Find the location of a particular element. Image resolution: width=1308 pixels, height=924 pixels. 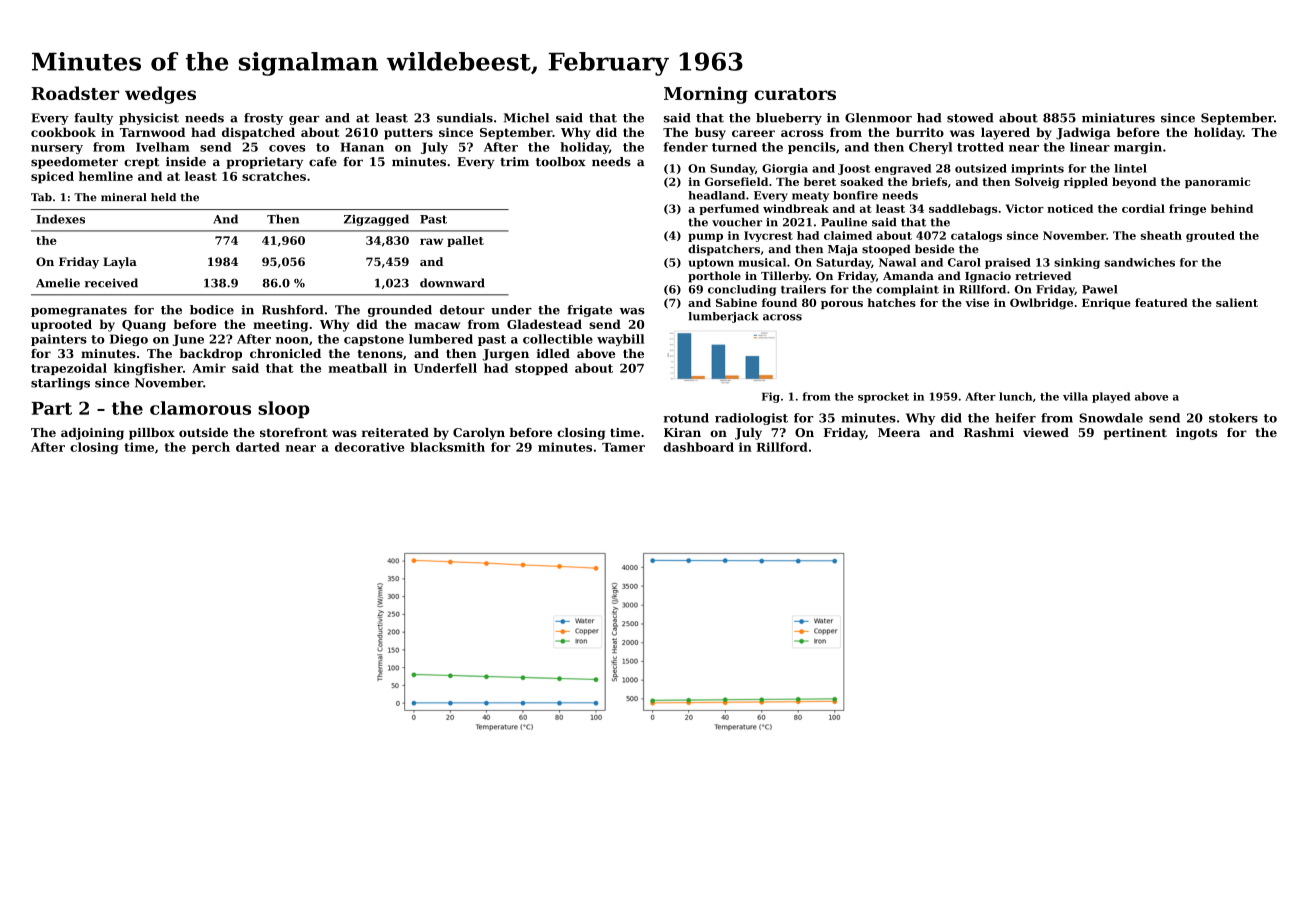

curators is located at coordinates (795, 94).
